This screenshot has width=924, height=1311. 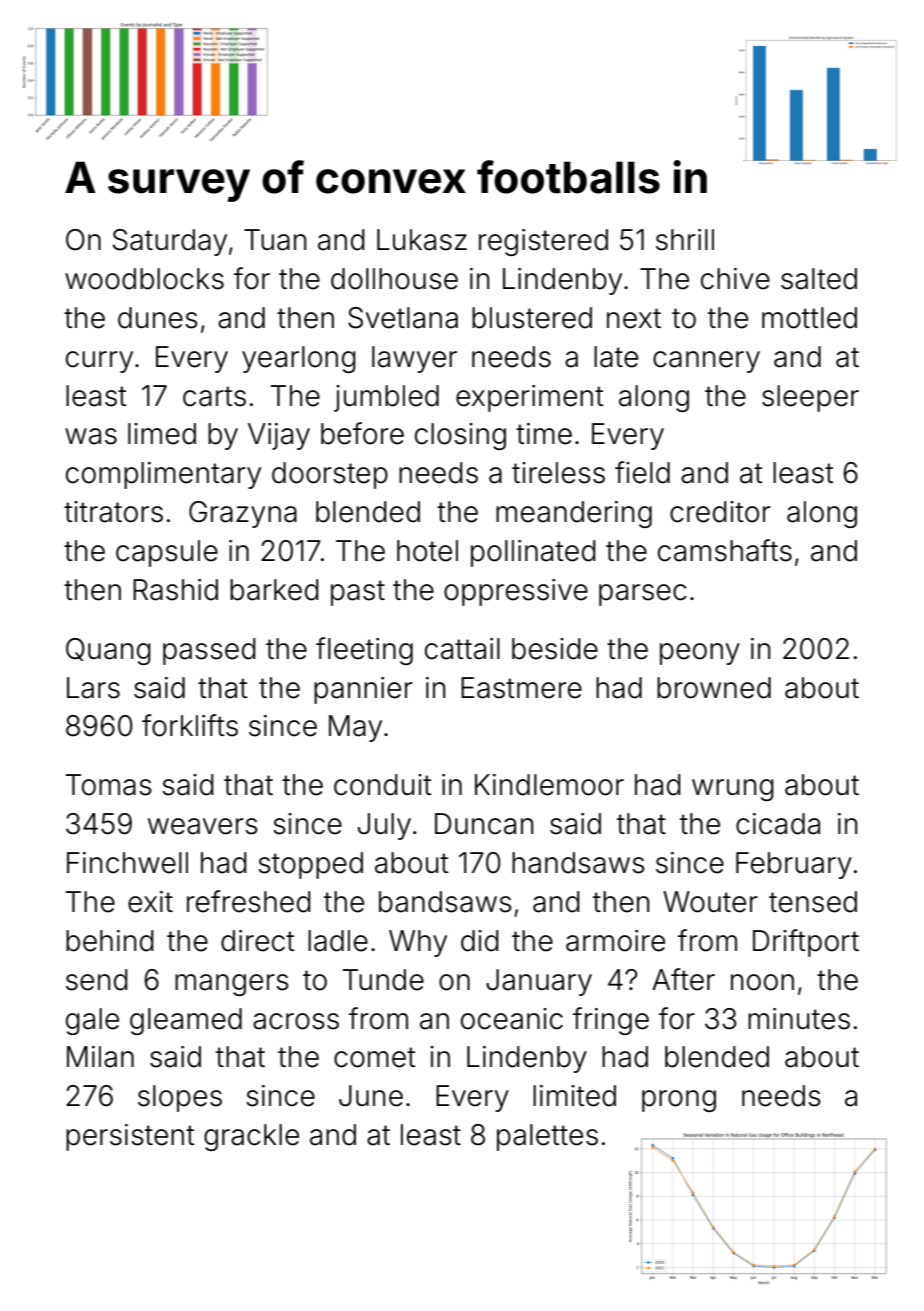 I want to click on carts, so click(x=214, y=396).
